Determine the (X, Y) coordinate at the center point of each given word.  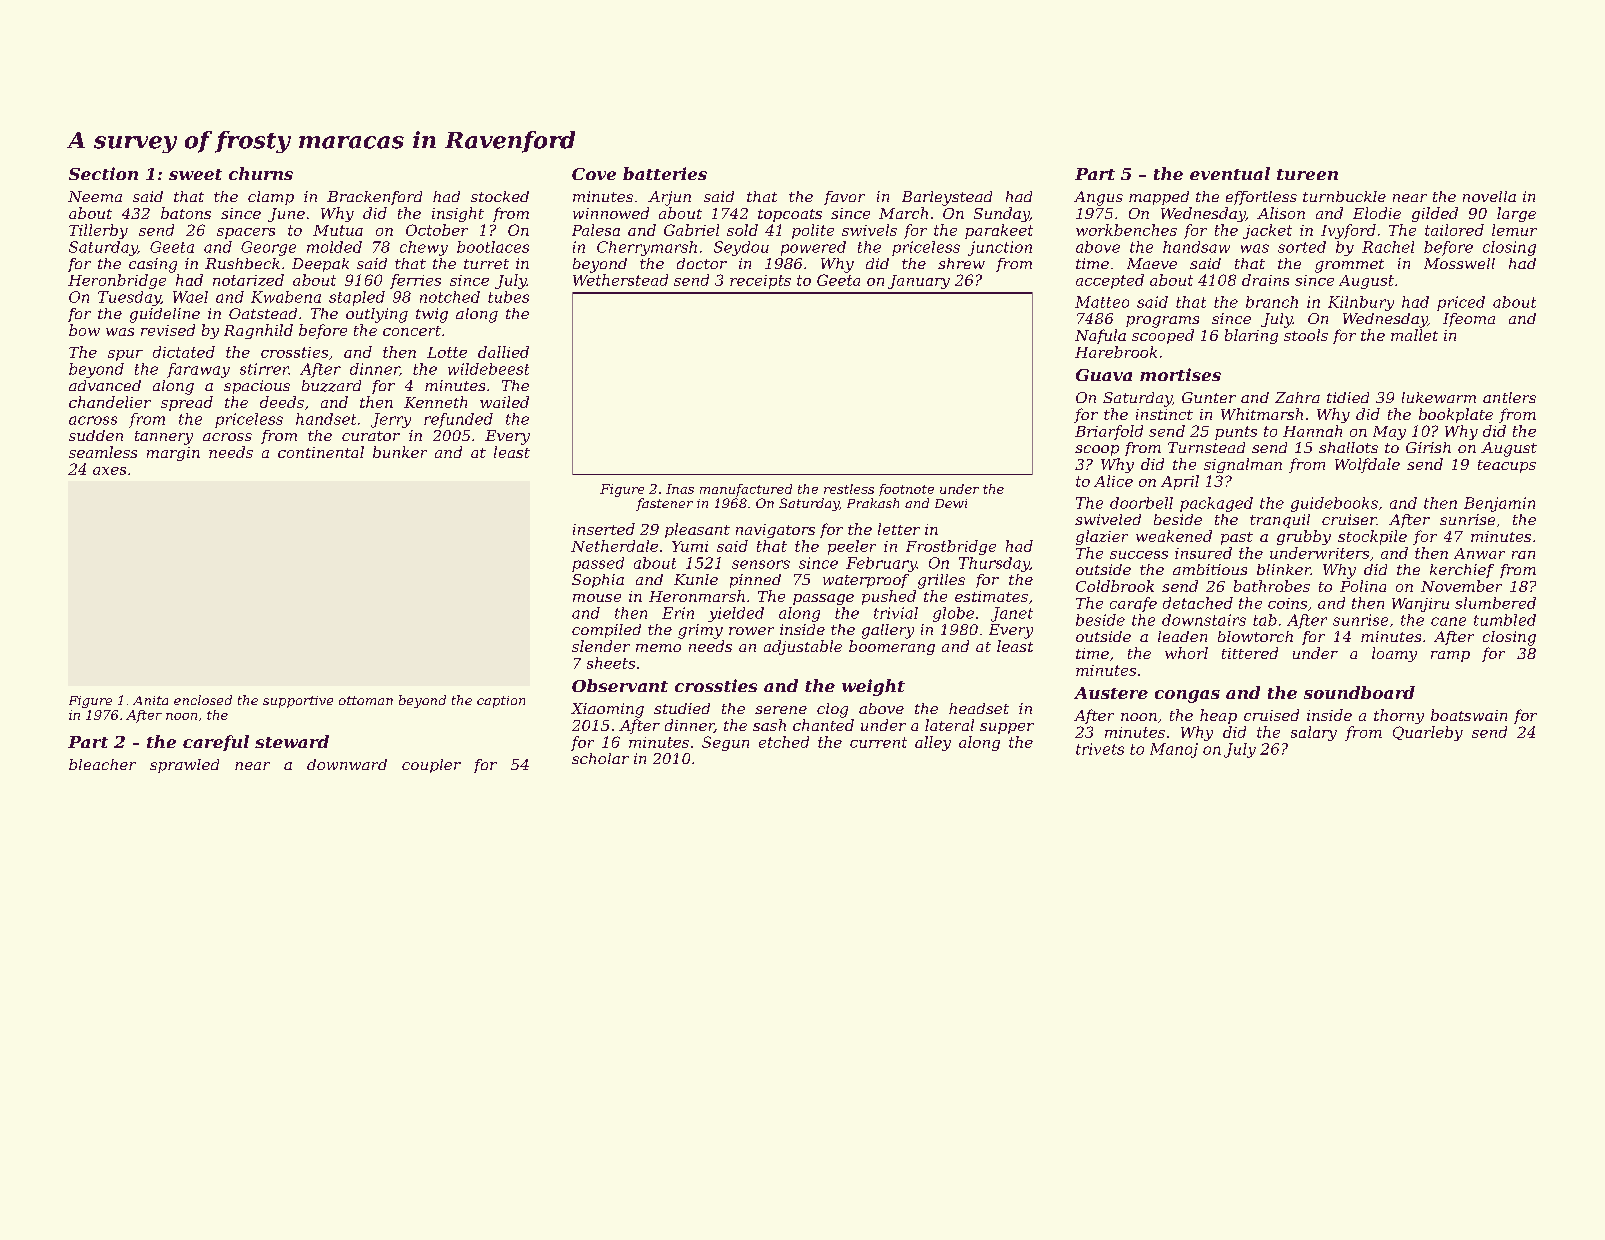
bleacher (102, 764)
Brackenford (374, 198)
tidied (1348, 397)
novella (1489, 196)
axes (109, 471)
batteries (665, 173)
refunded (458, 420)
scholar (600, 758)
